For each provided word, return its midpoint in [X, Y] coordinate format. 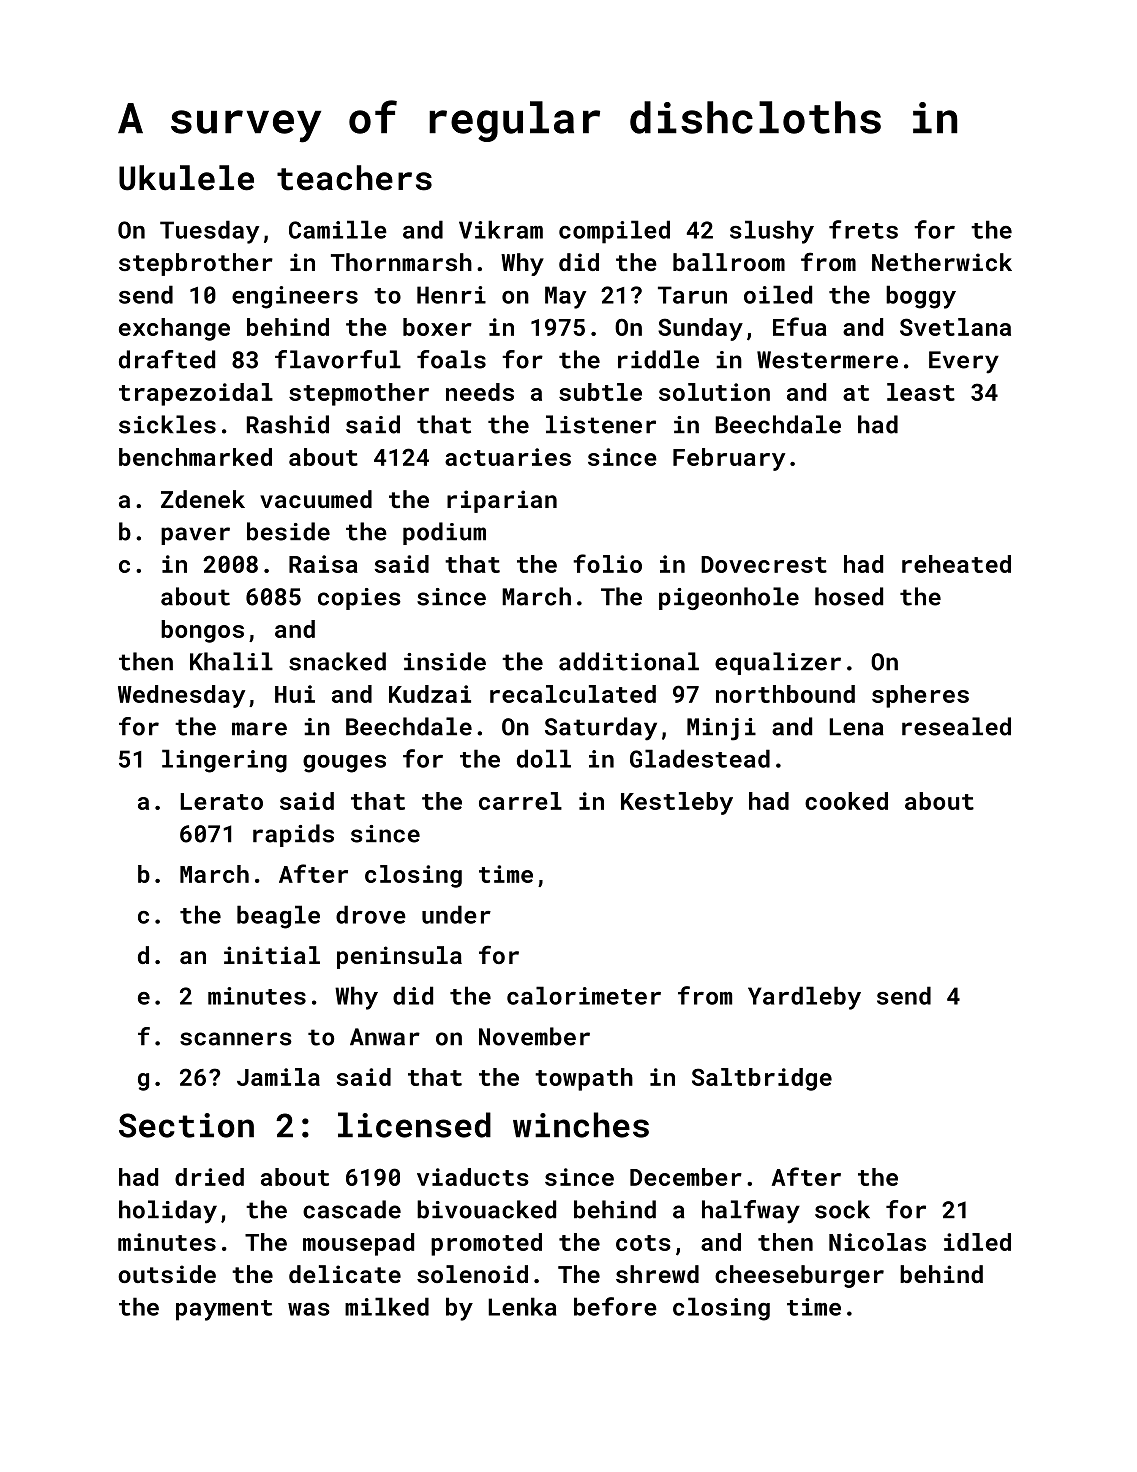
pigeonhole [729, 598]
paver [195, 536]
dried [209, 1177]
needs [480, 392]
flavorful [338, 359]
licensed [414, 1125]
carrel [520, 801]
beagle [278, 917]
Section [186, 1125]
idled [977, 1242]
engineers [295, 297]
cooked [846, 801]
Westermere [827, 360]
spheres [920, 696]
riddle [658, 359]
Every [964, 362]
